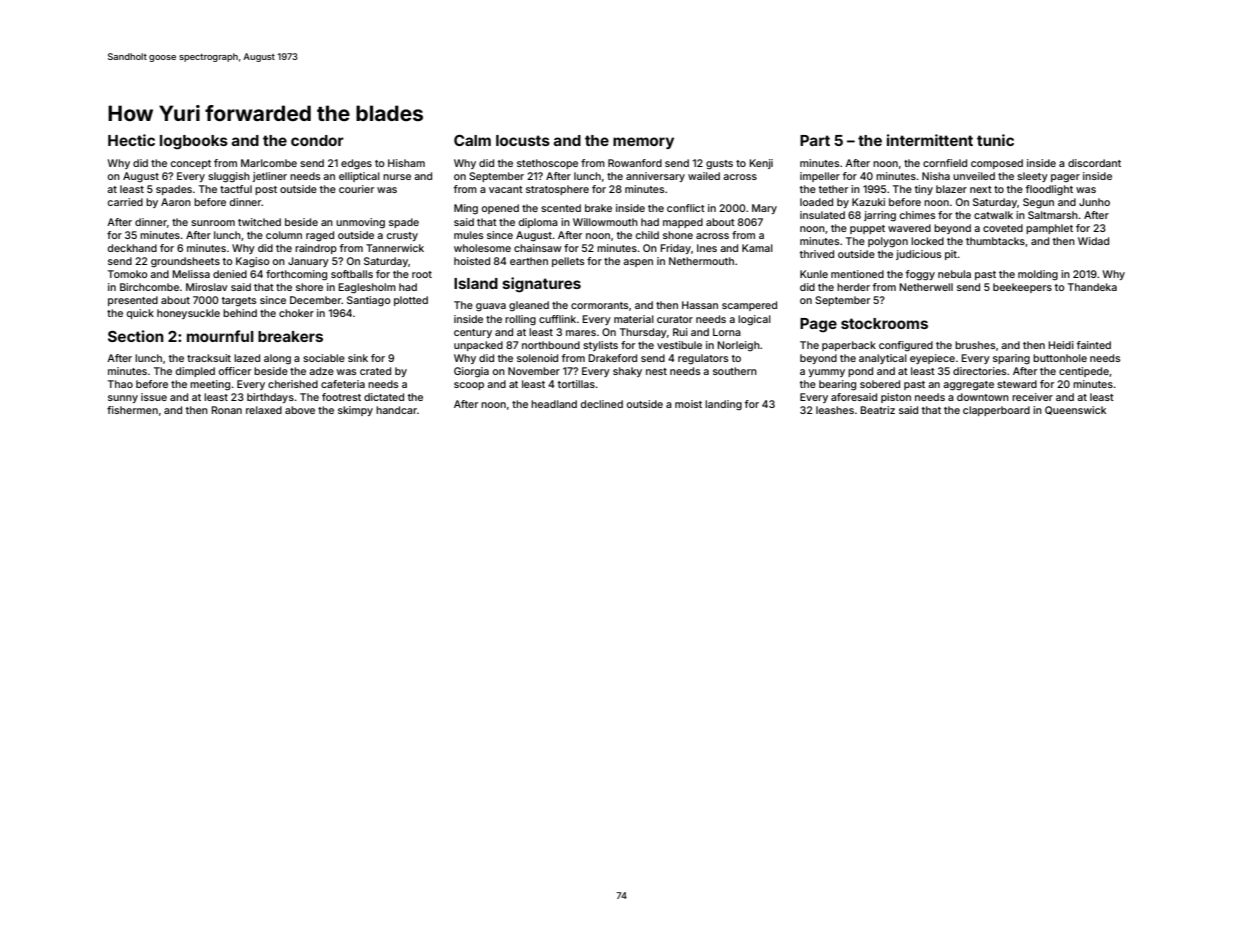 The width and height of the screenshot is (1233, 952). Describe the element at coordinates (701, 261) in the screenshot. I see `Nethermouth` at that location.
